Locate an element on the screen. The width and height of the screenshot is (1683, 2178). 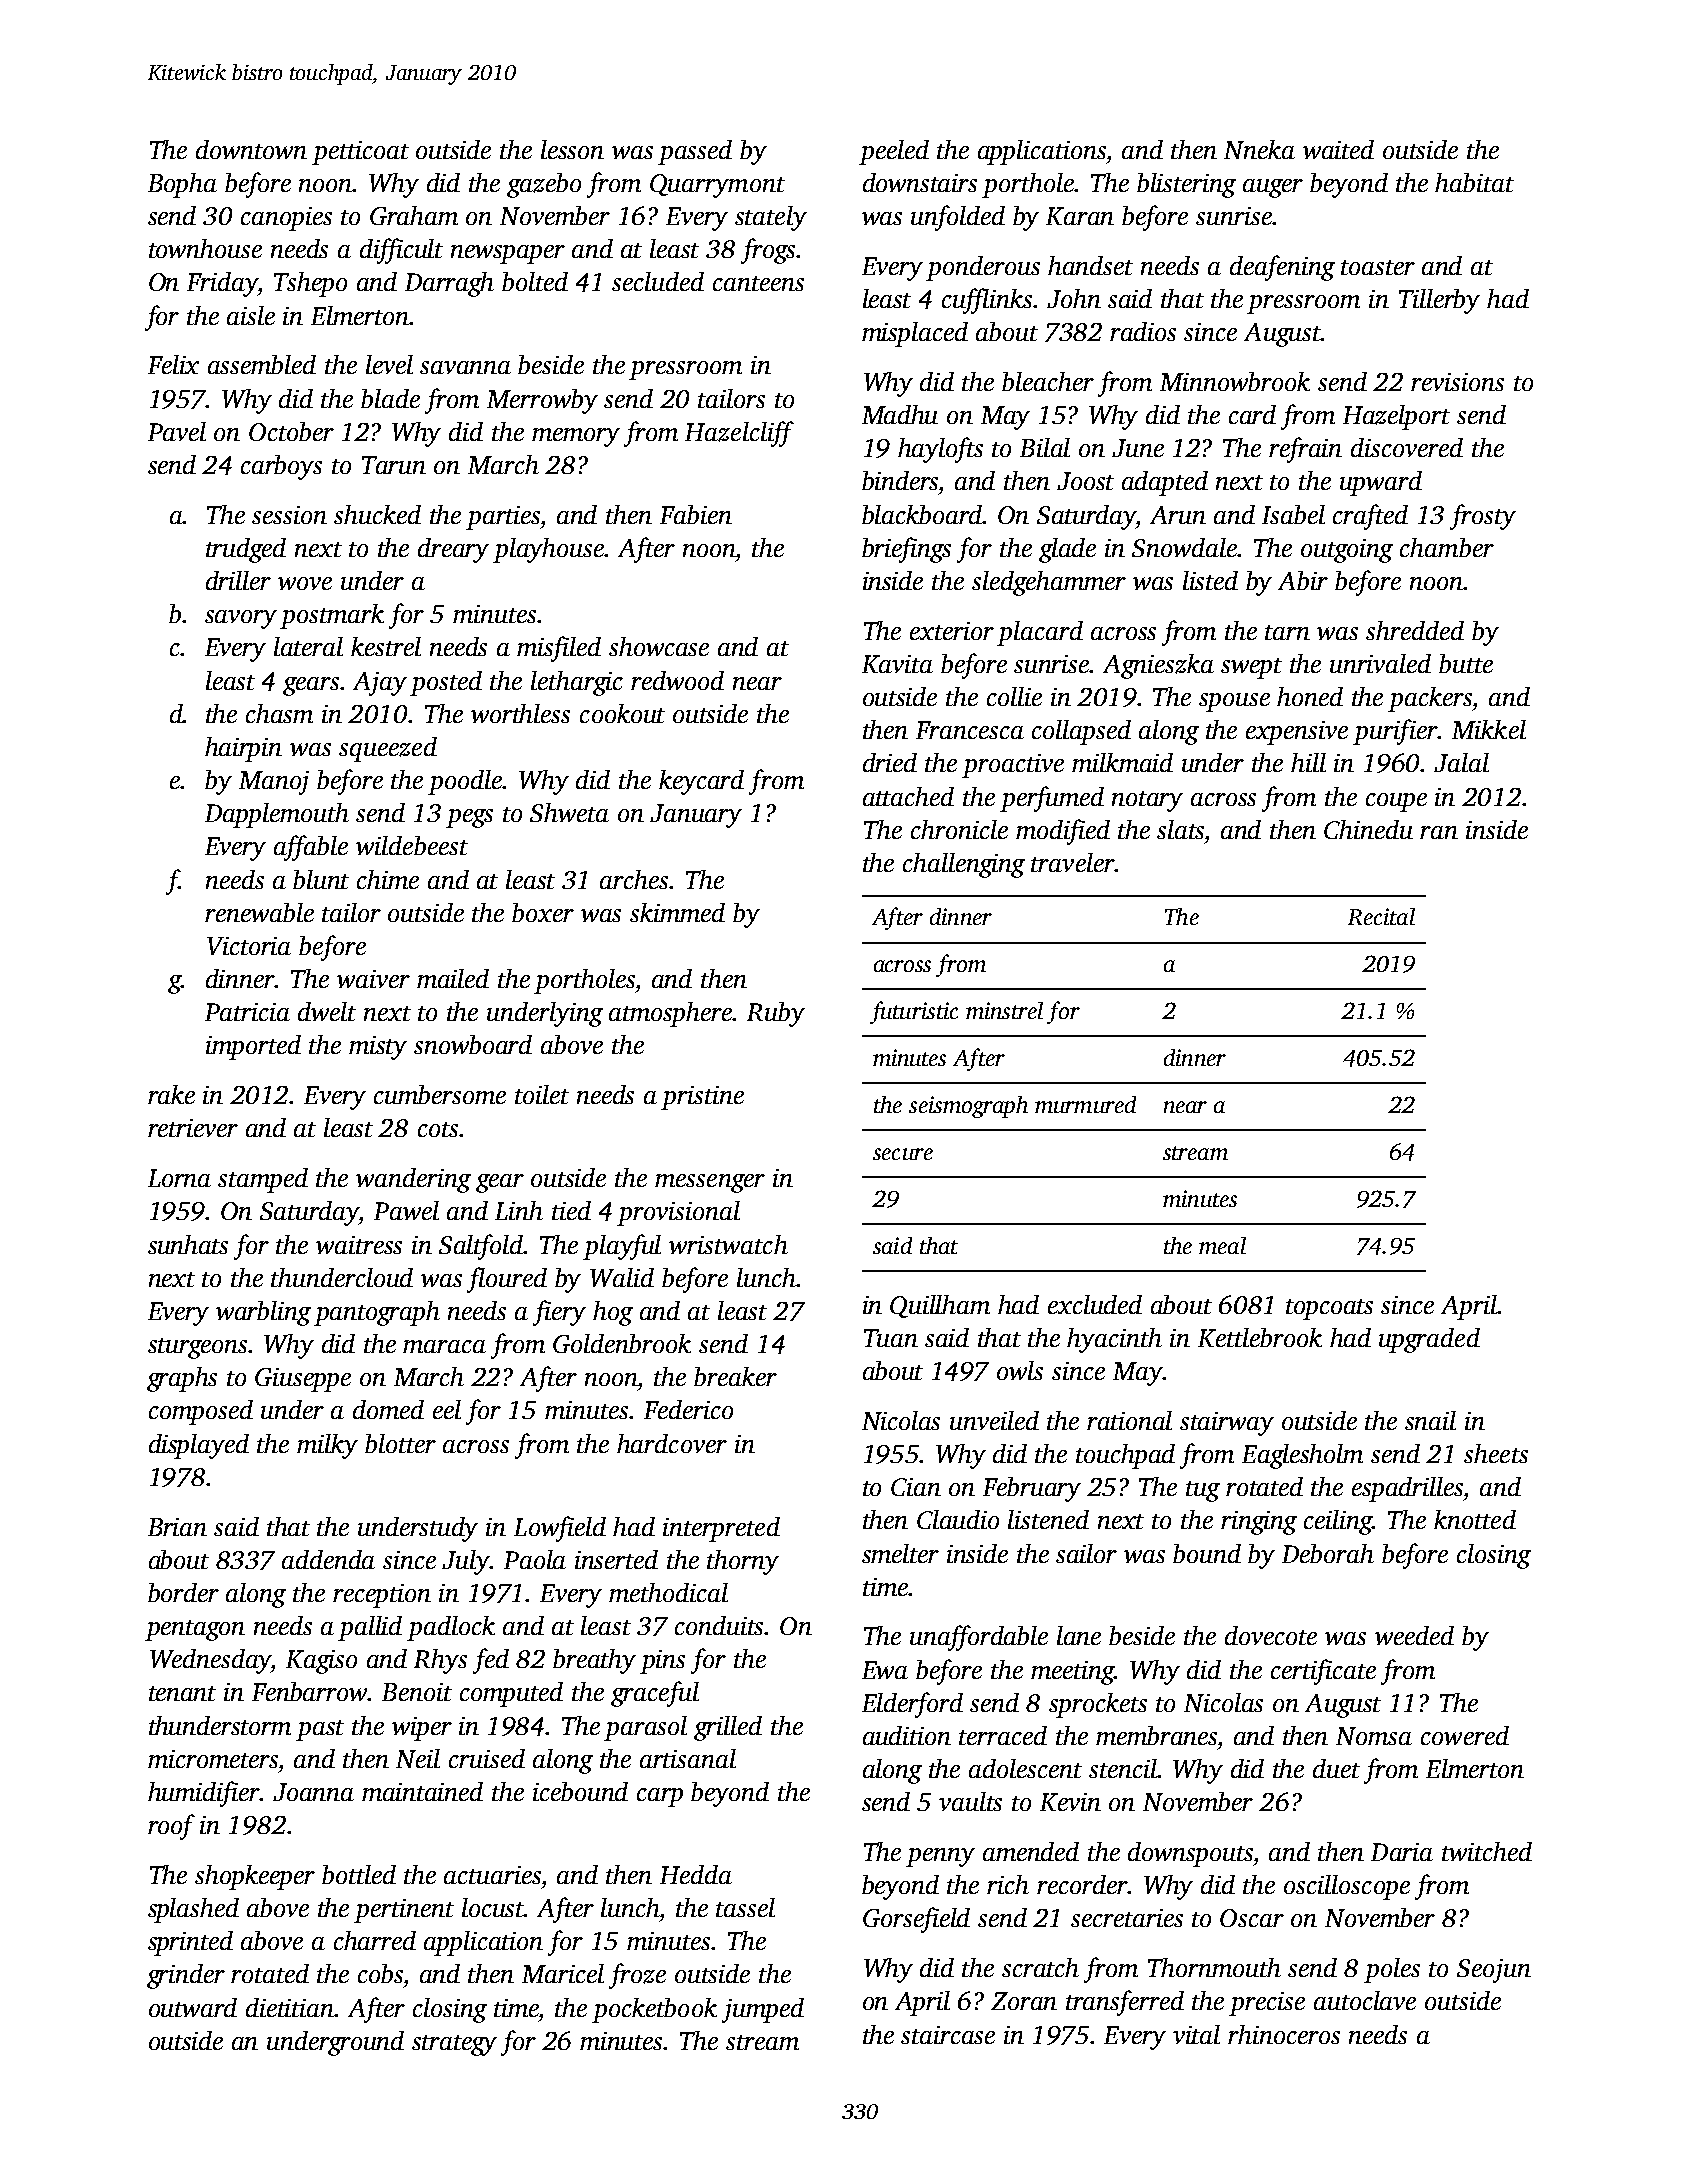
butte is located at coordinates (1466, 663).
